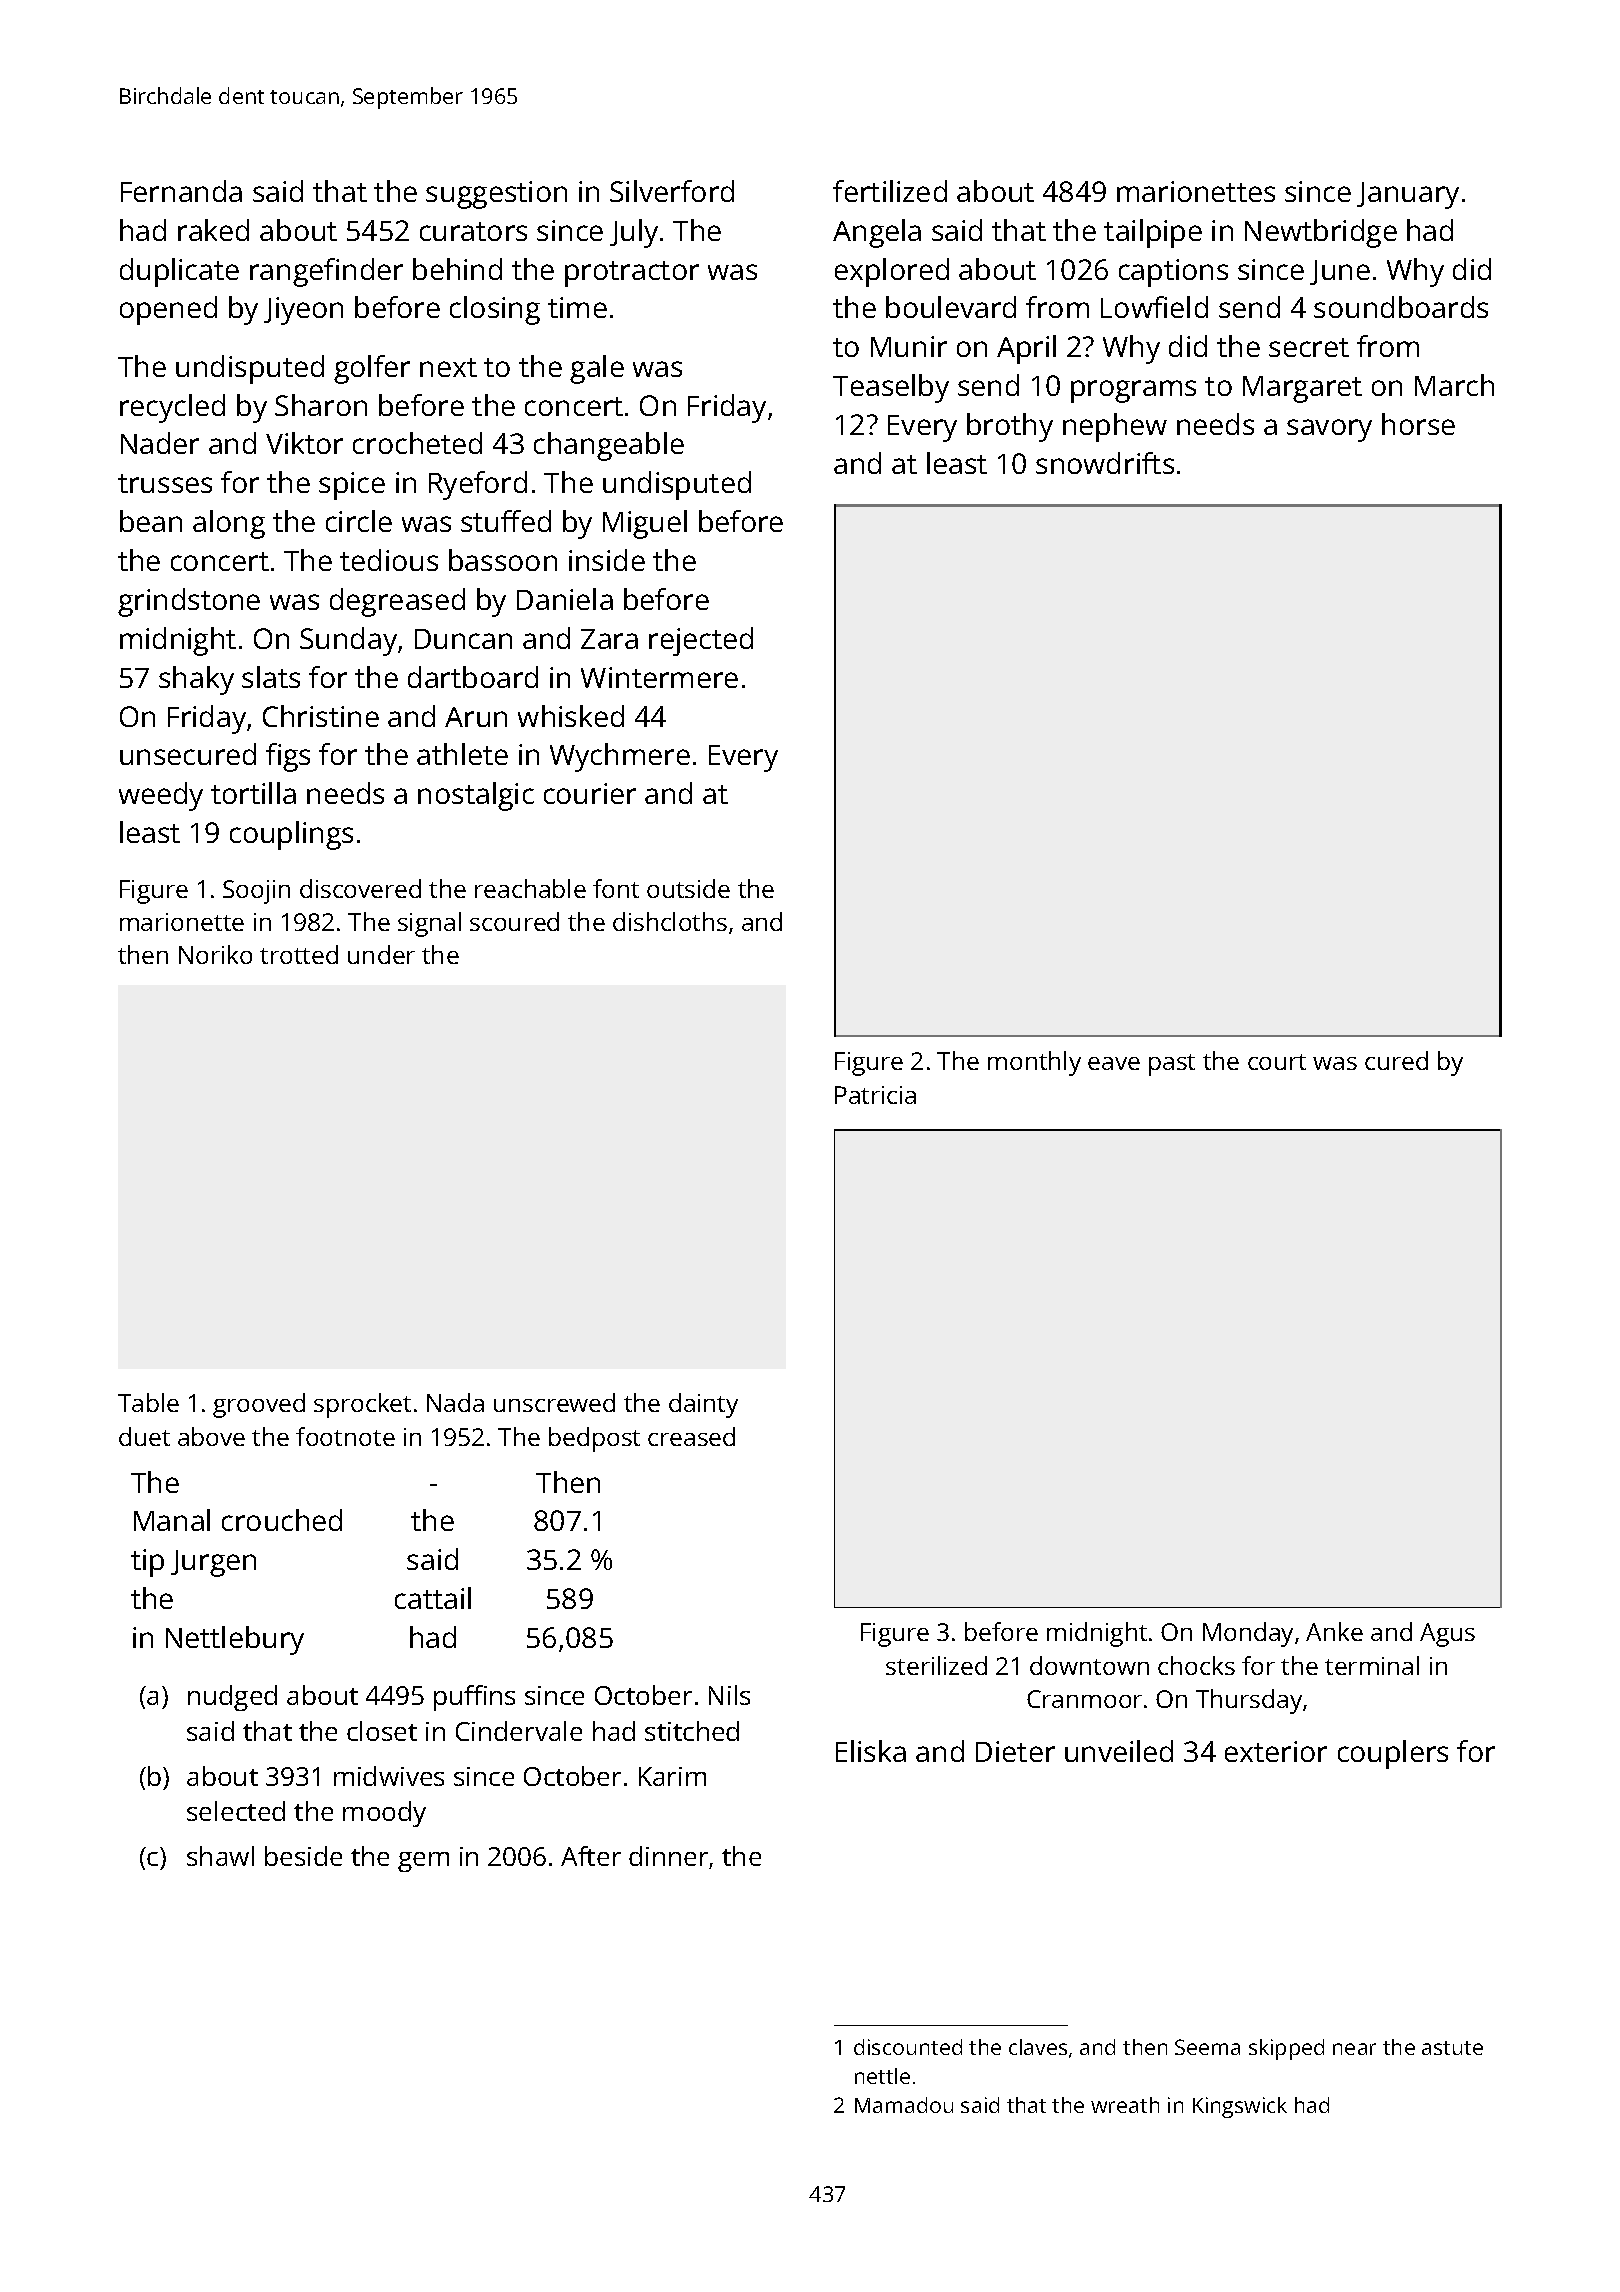 Image resolution: width=1620 pixels, height=2292 pixels. What do you see at coordinates (877, 233) in the document?
I see `Angela` at bounding box center [877, 233].
